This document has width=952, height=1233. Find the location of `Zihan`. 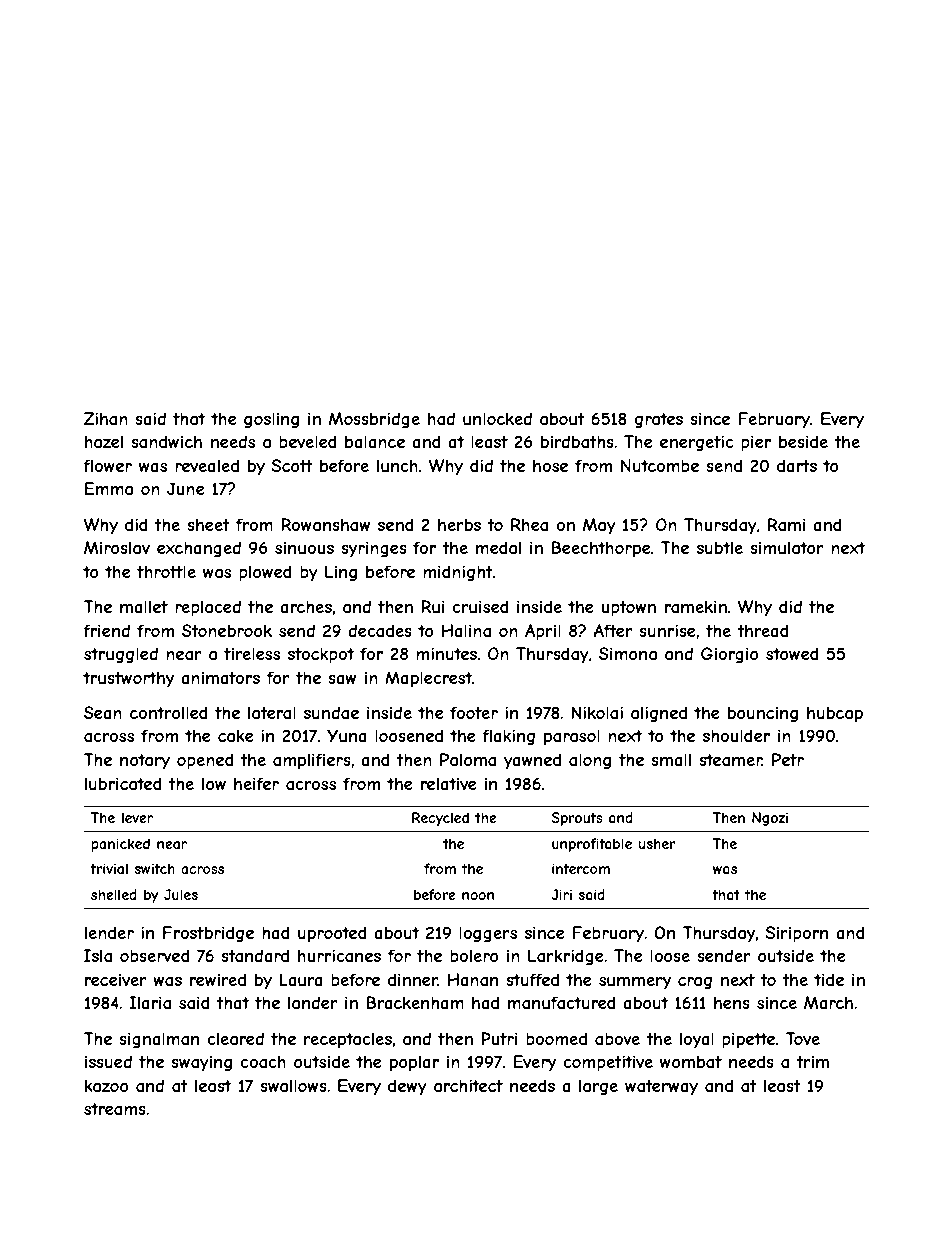

Zihan is located at coordinates (106, 418).
